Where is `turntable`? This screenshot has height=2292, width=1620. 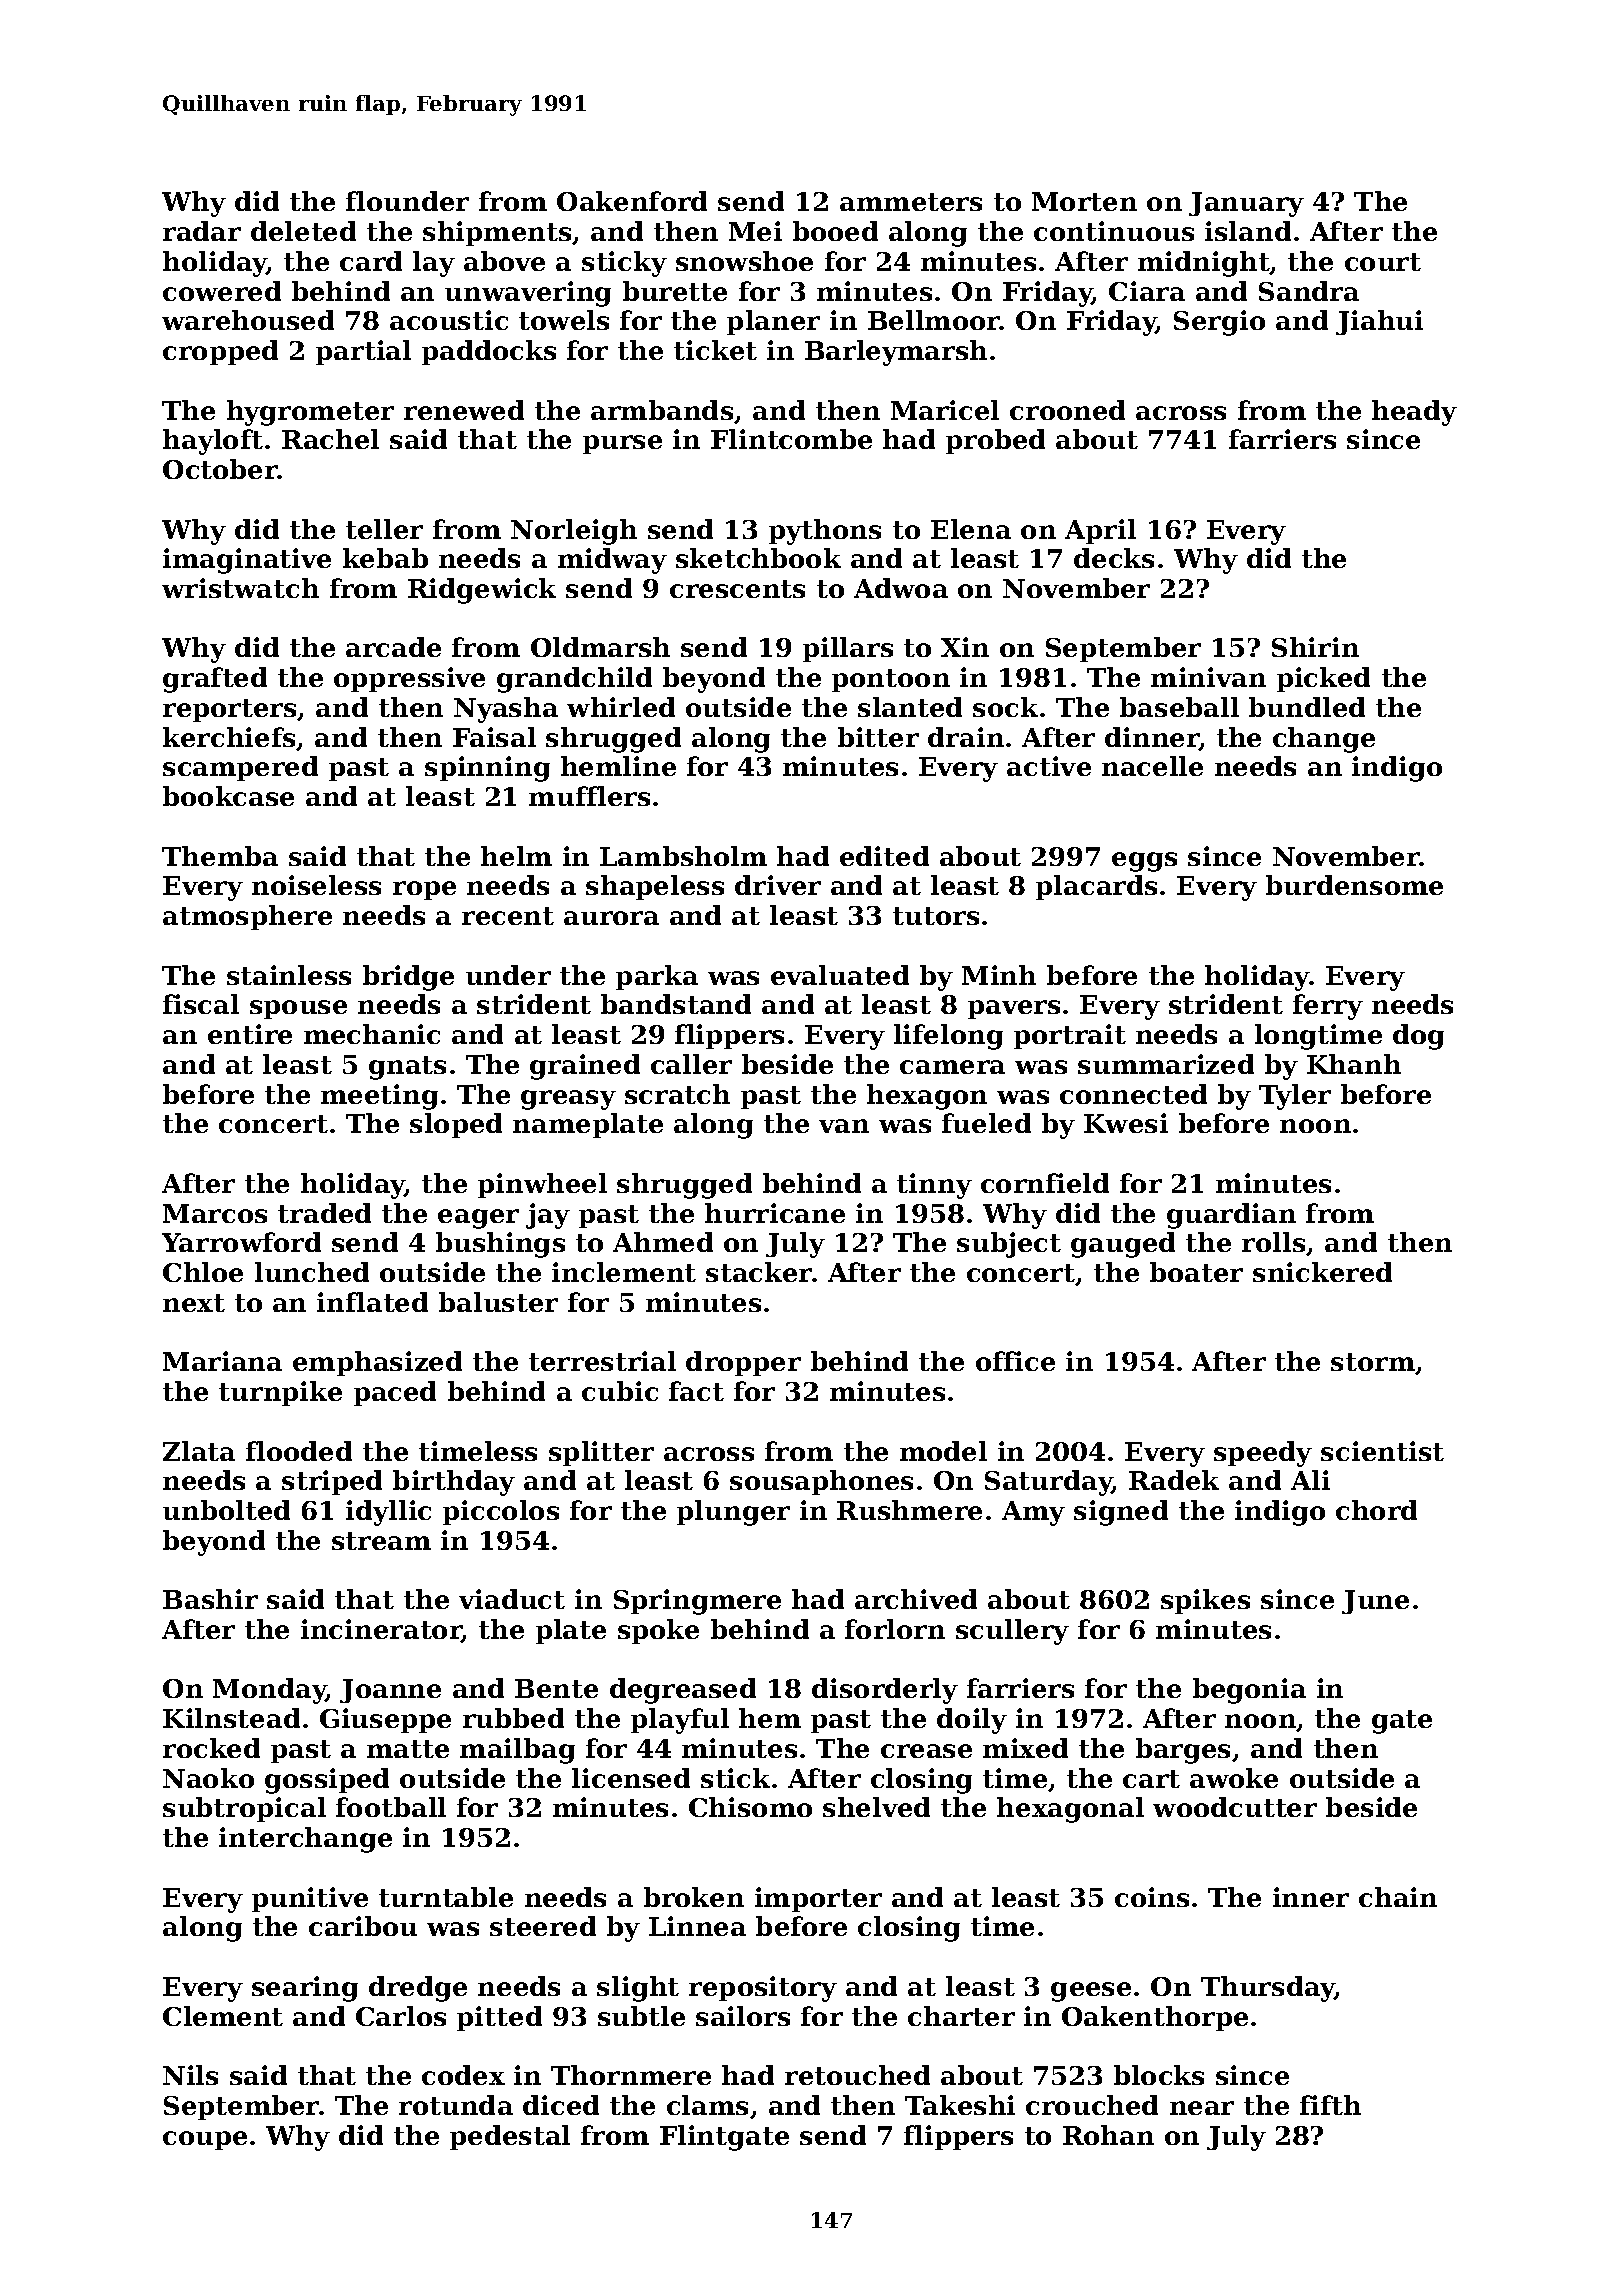
turntable is located at coordinates (446, 1897).
